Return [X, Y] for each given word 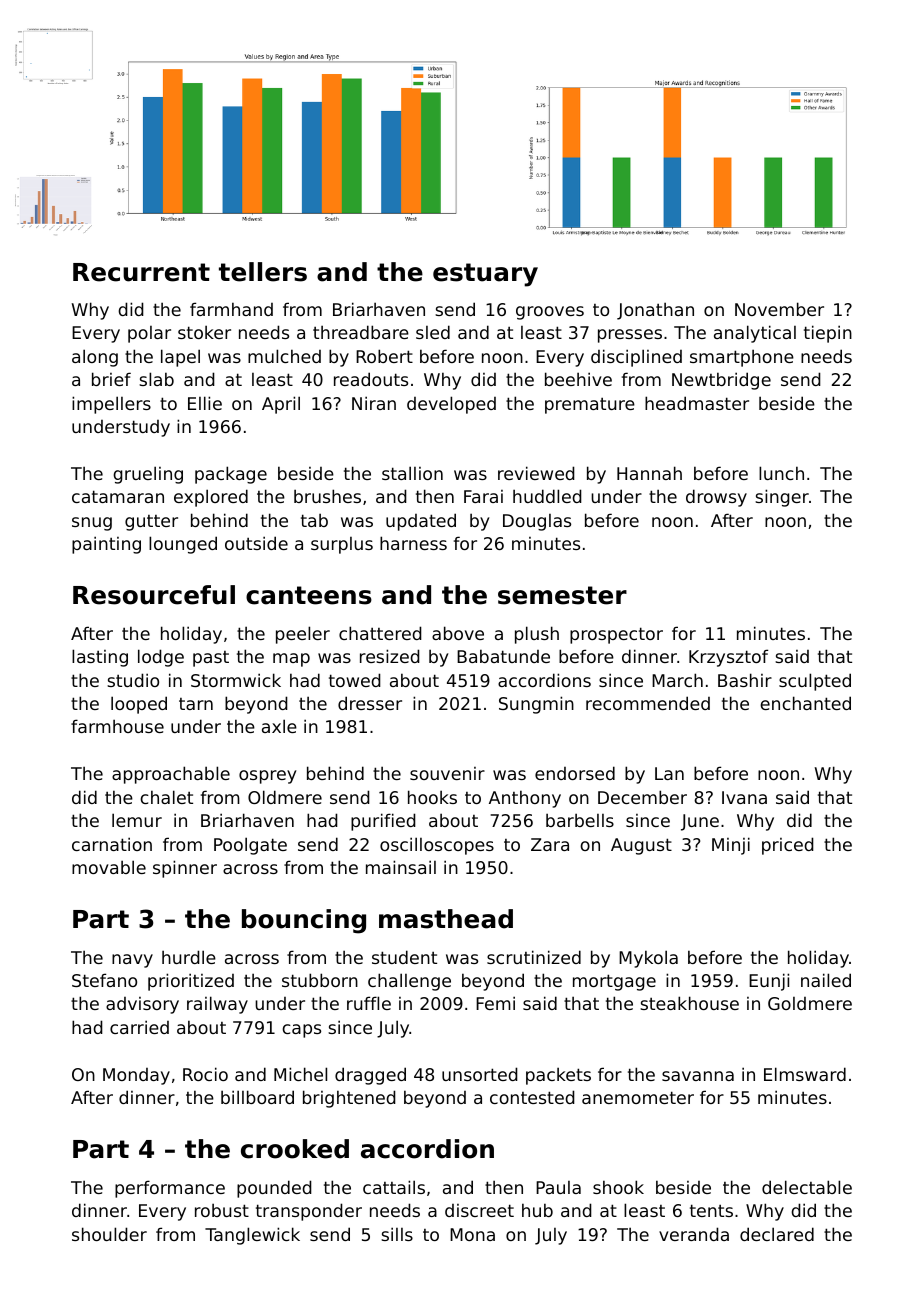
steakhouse [689, 1003]
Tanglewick [252, 1236]
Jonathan [655, 311]
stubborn [320, 980]
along [95, 358]
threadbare [361, 332]
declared [777, 1234]
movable [109, 867]
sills [397, 1234]
